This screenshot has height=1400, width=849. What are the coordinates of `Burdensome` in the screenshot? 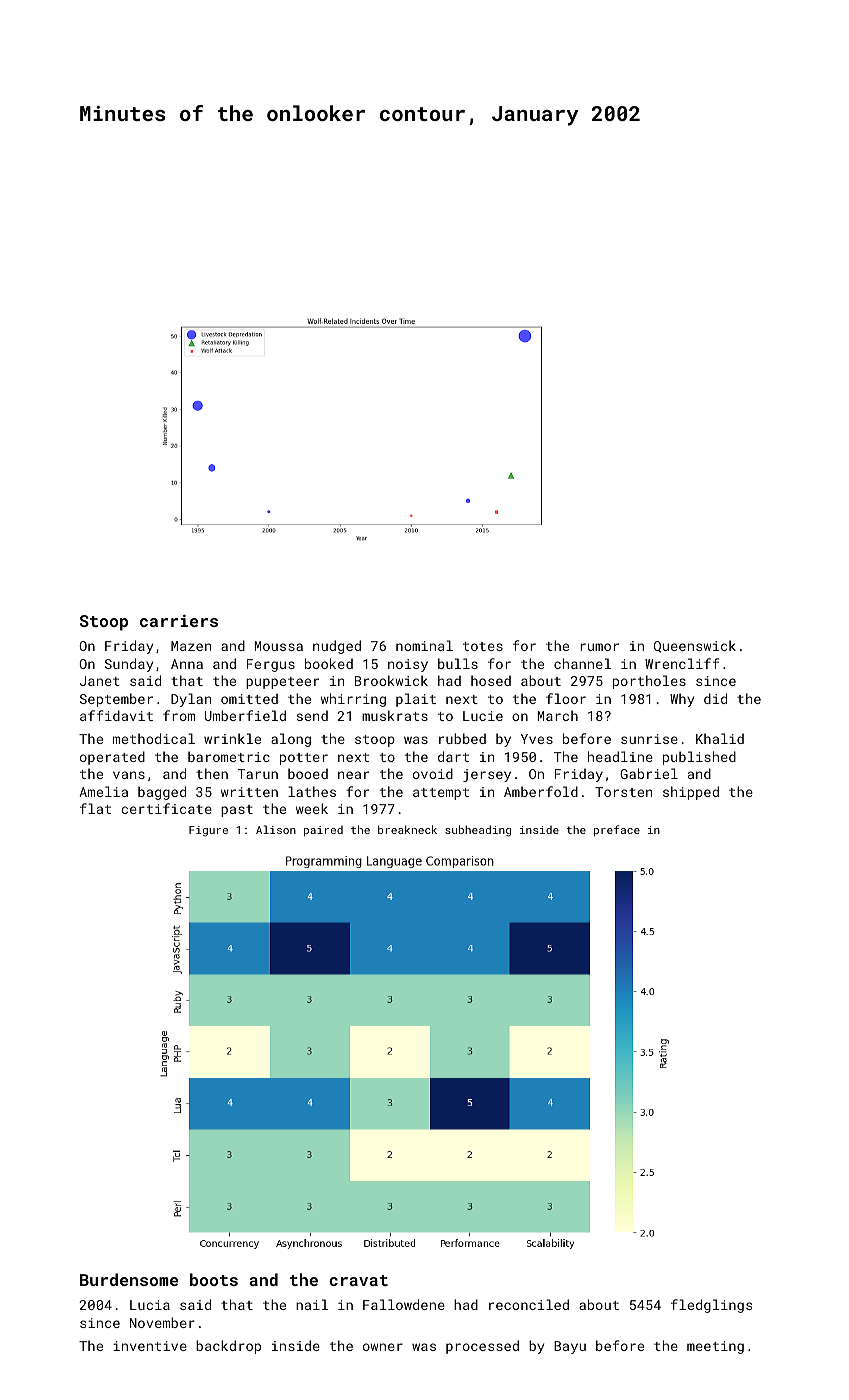 It's located at (129, 1279).
